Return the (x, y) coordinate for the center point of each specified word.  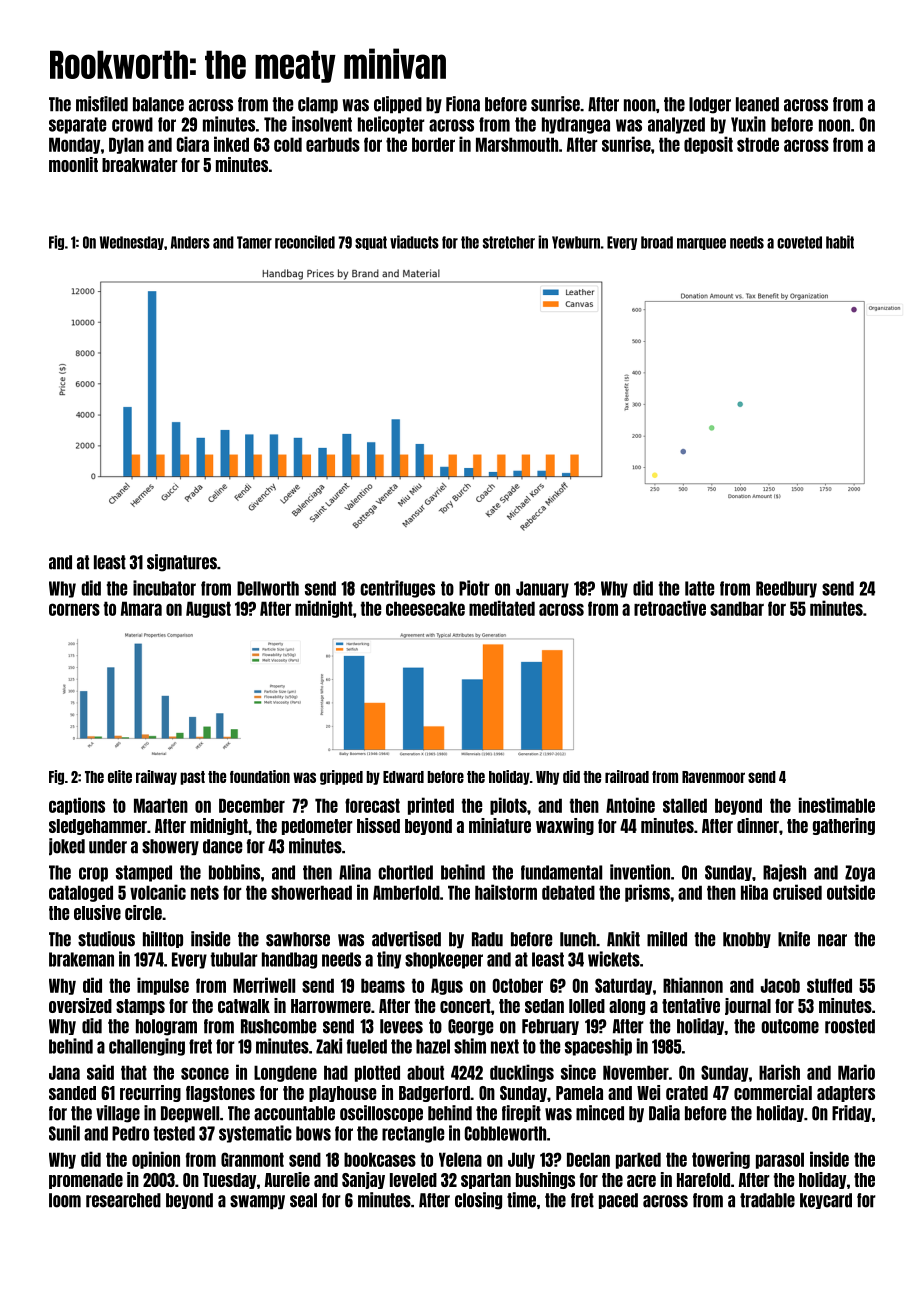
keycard (826, 1201)
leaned (757, 104)
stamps (140, 1007)
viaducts (414, 242)
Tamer (254, 242)
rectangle (413, 1134)
